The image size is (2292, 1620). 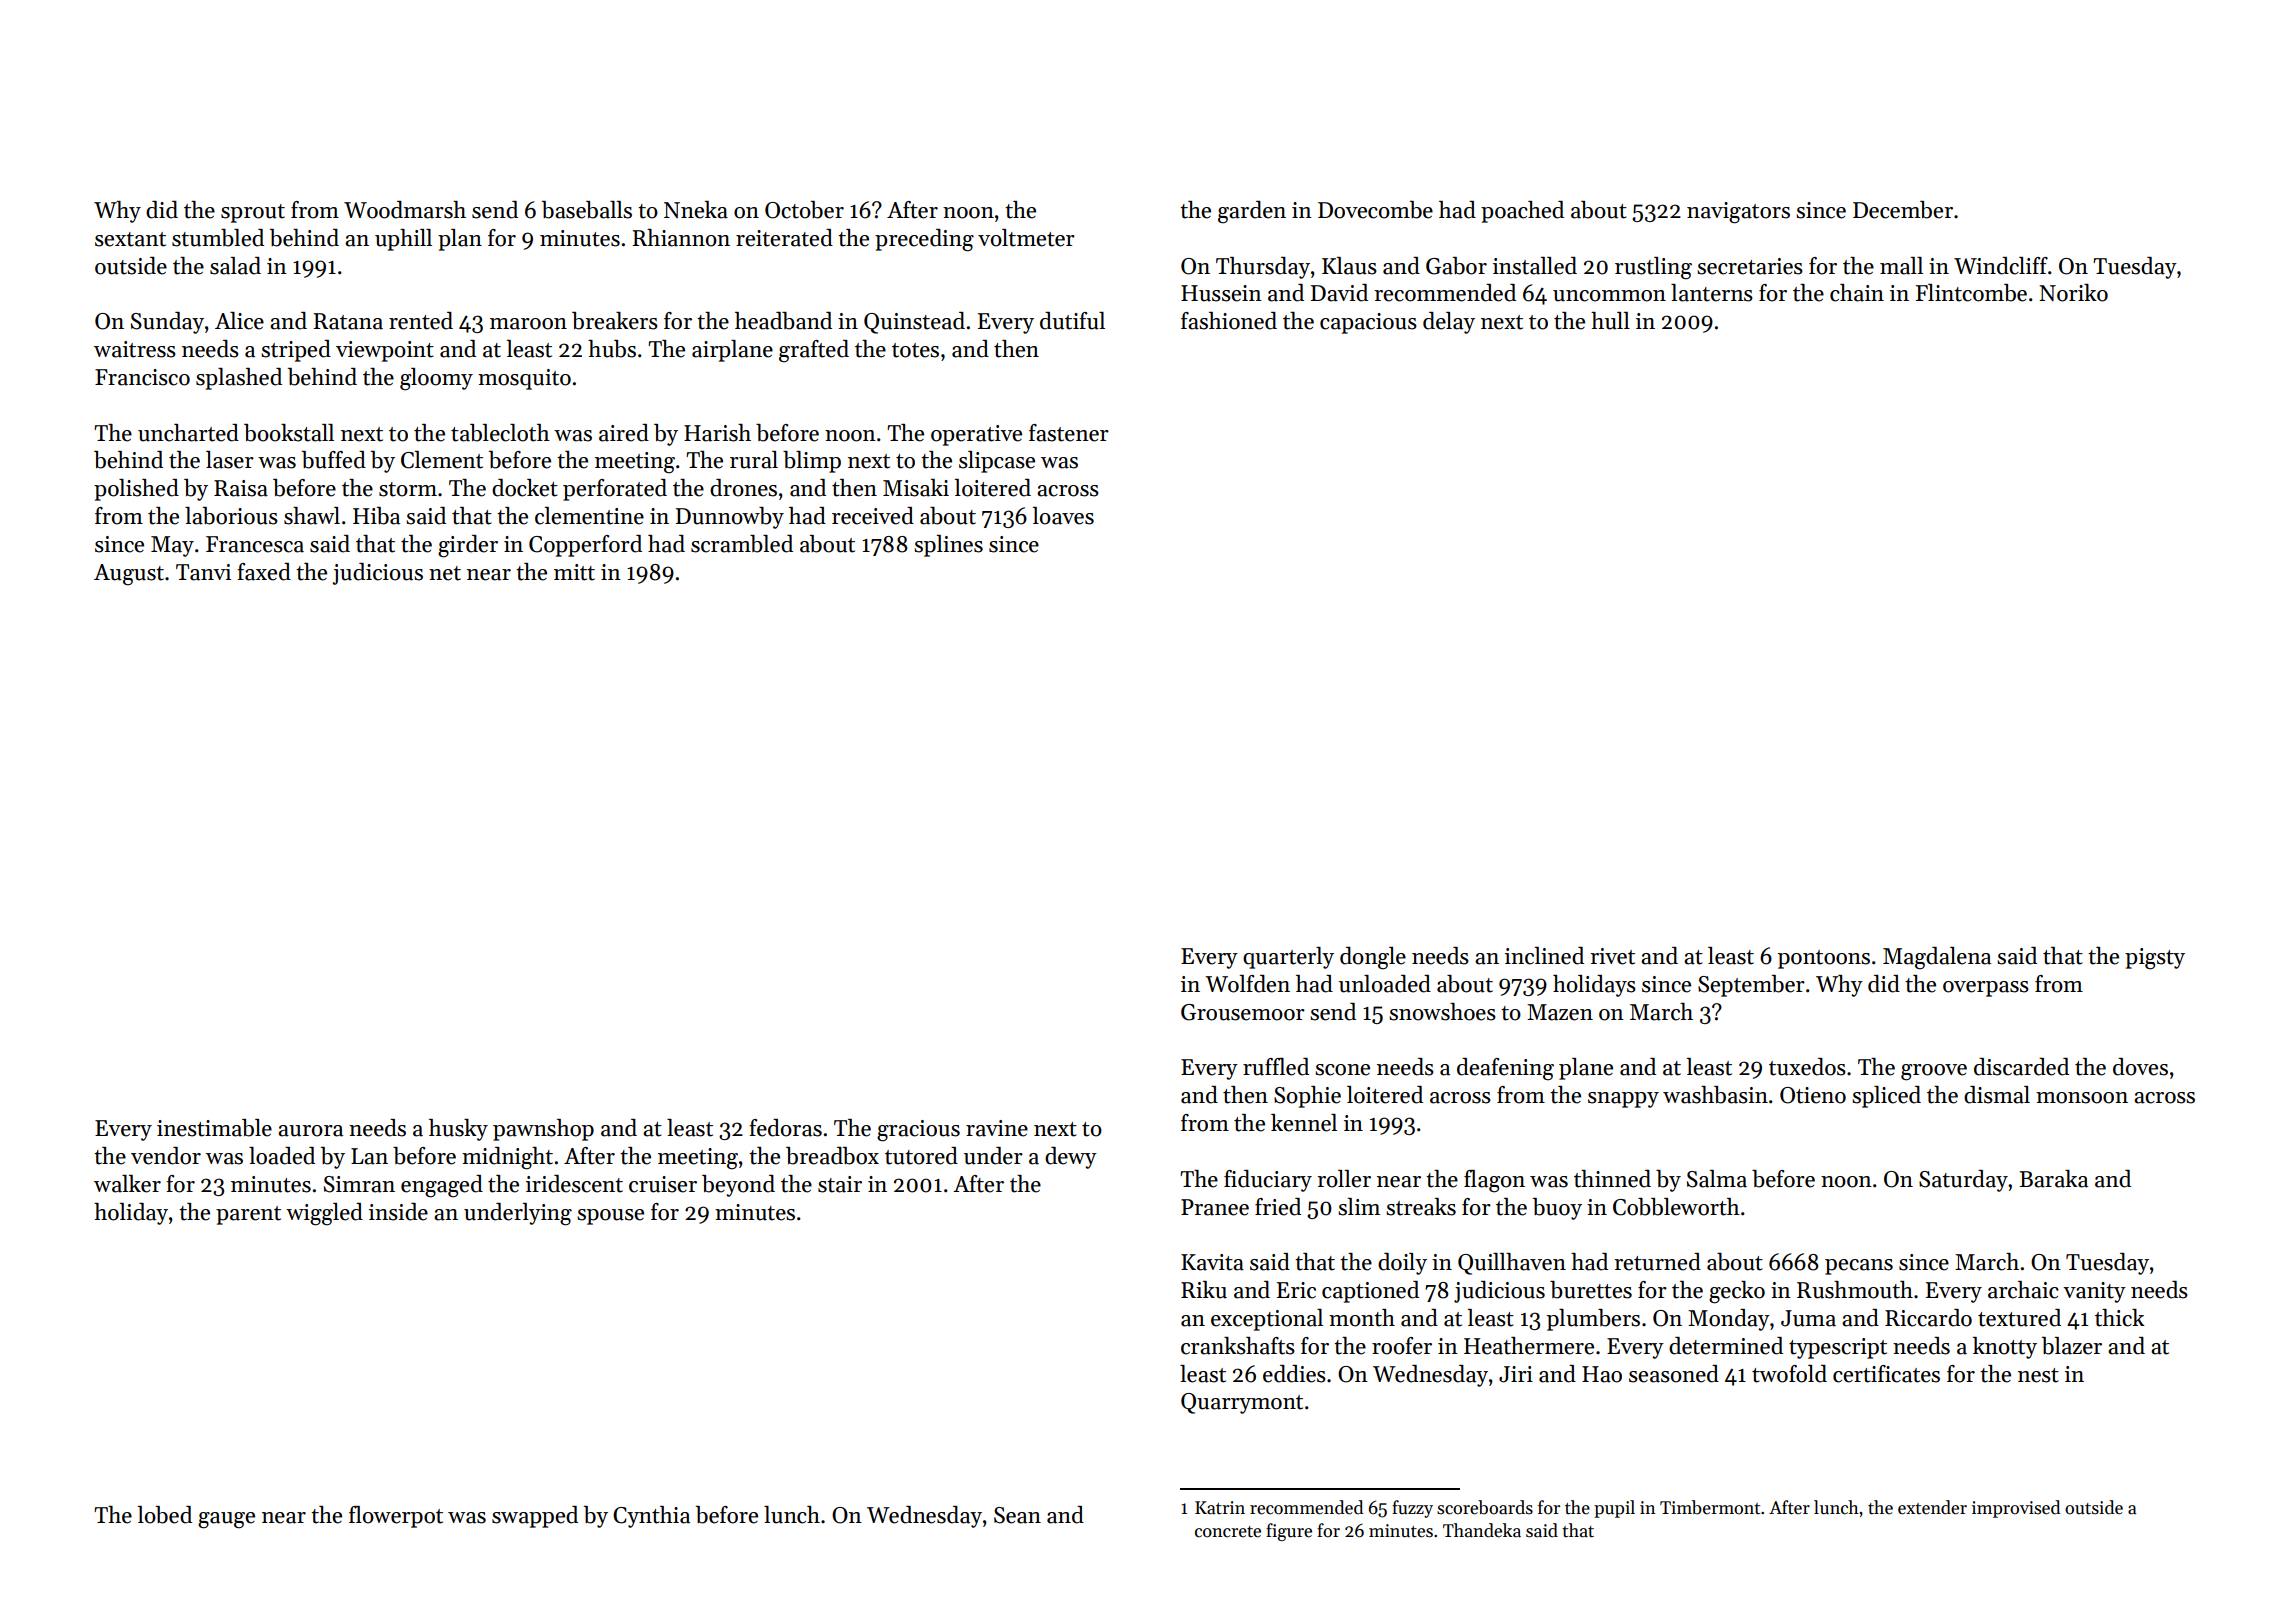 I want to click on inside, so click(x=398, y=1212).
